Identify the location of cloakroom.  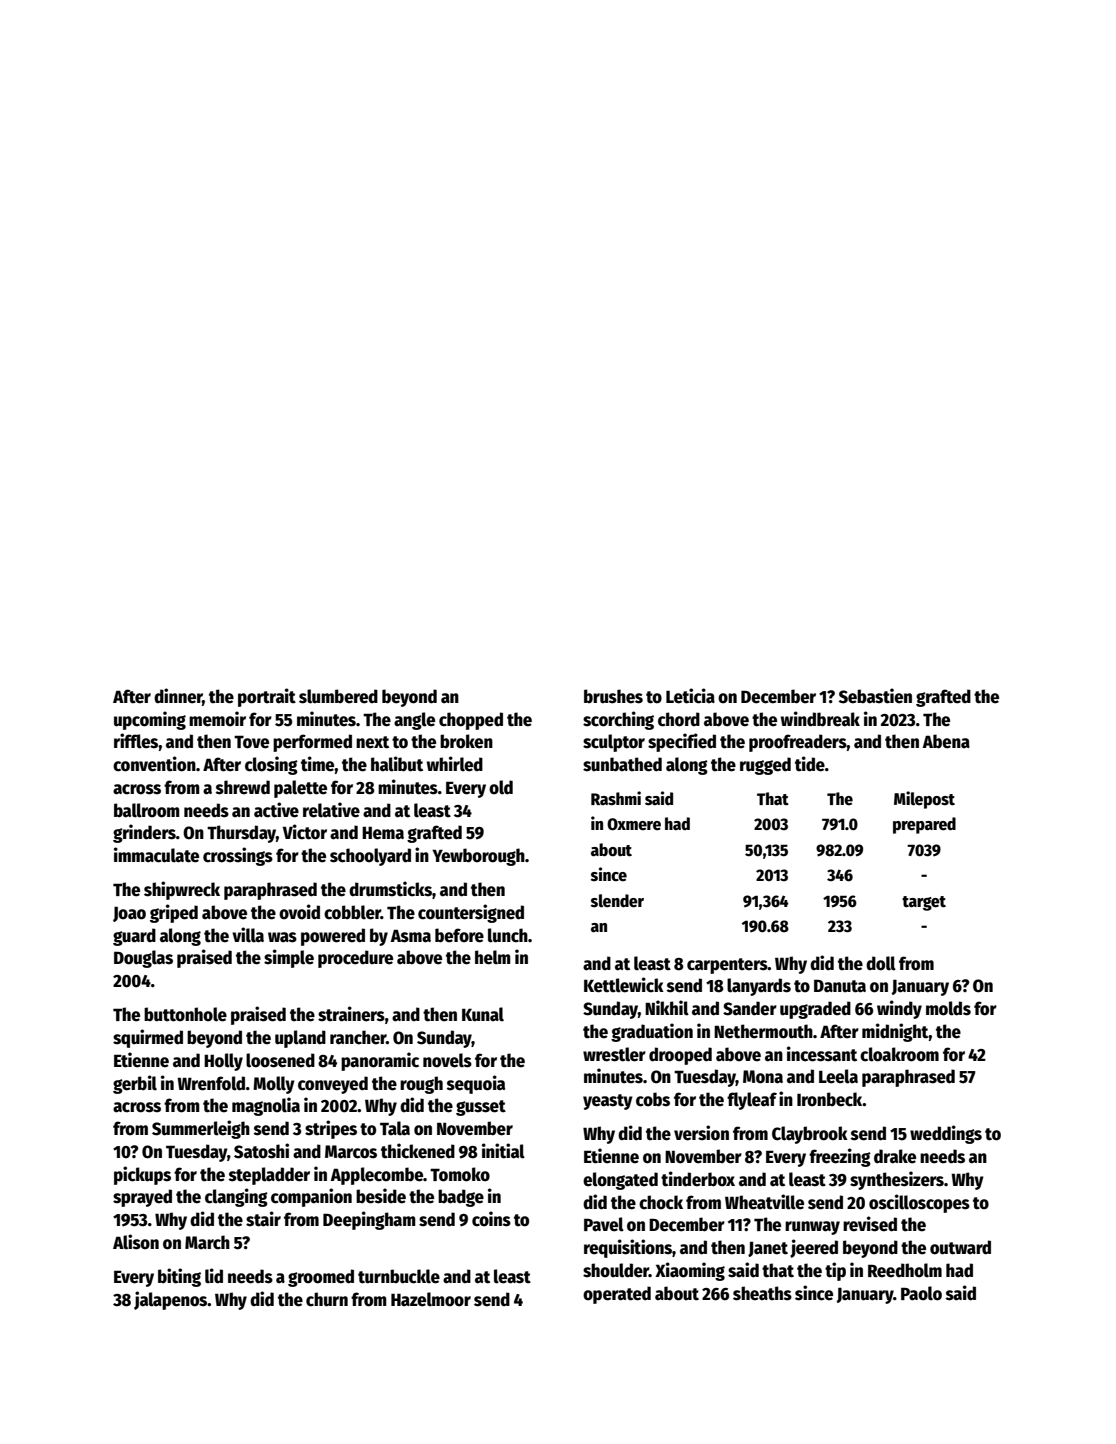
(899, 1054).
